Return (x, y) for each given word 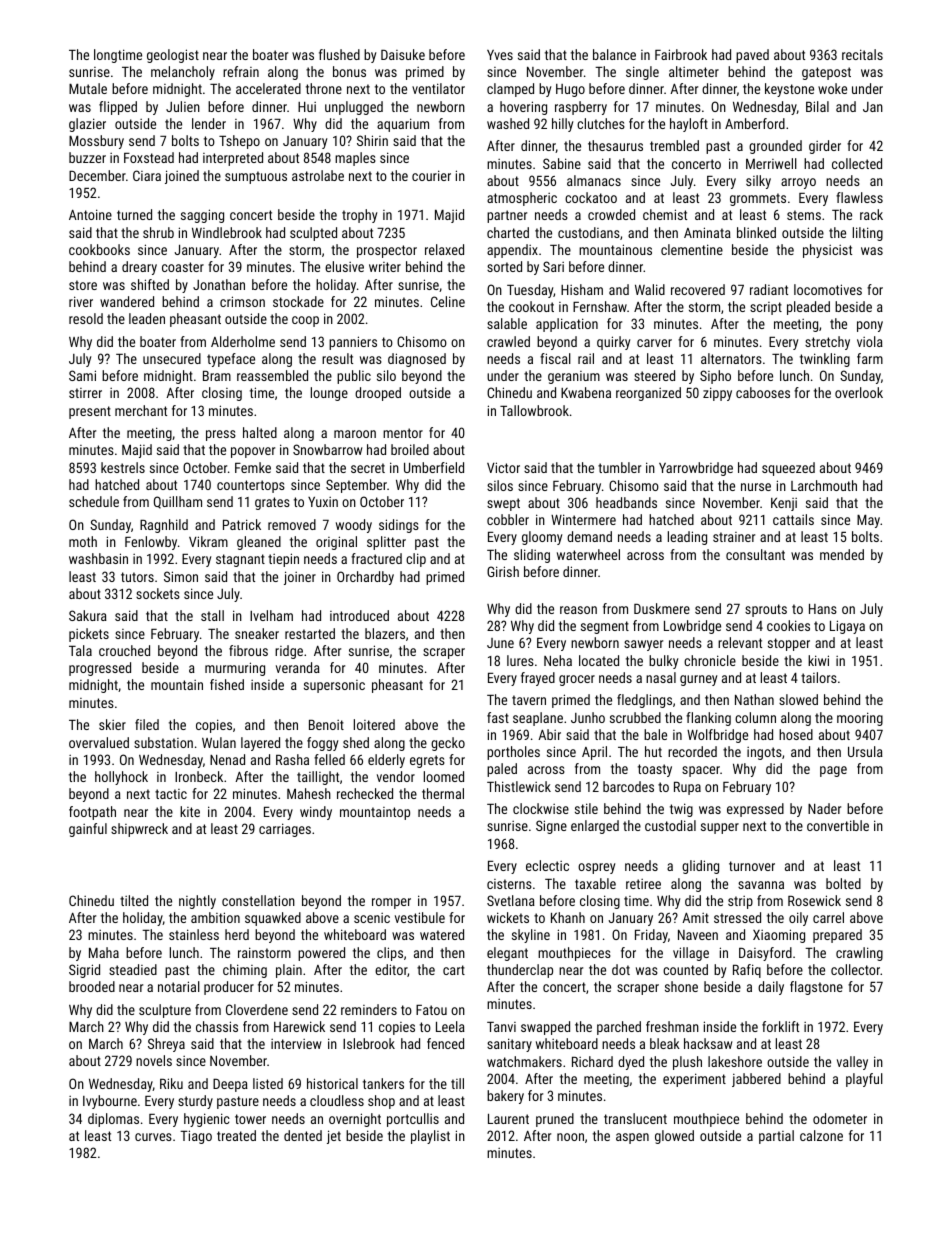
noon (570, 1137)
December (97, 175)
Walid (650, 289)
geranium (574, 377)
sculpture (165, 1011)
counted (685, 969)
